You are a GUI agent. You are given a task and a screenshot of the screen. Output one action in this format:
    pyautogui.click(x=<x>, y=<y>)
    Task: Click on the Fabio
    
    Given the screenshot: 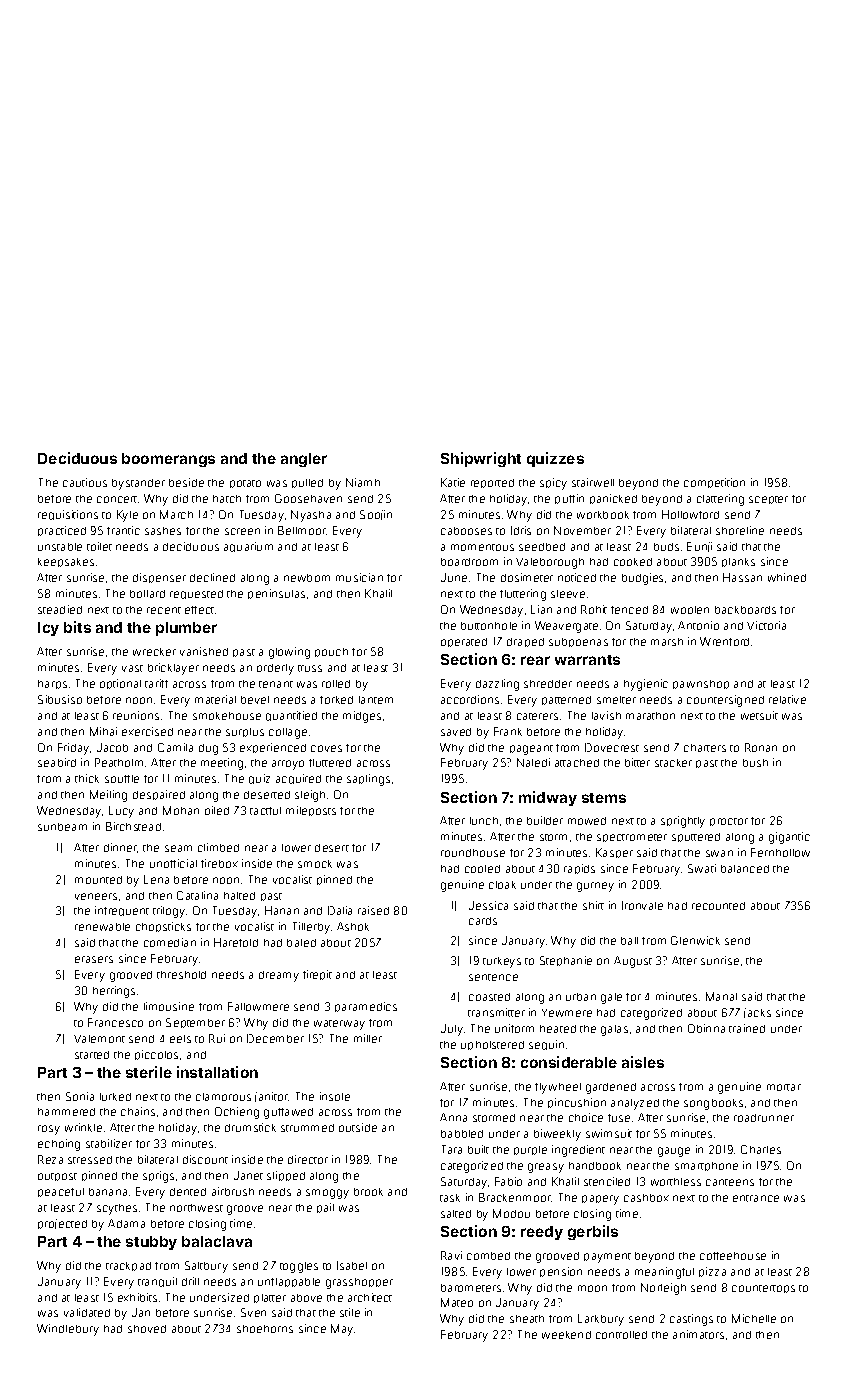 What is the action you would take?
    pyautogui.click(x=508, y=1181)
